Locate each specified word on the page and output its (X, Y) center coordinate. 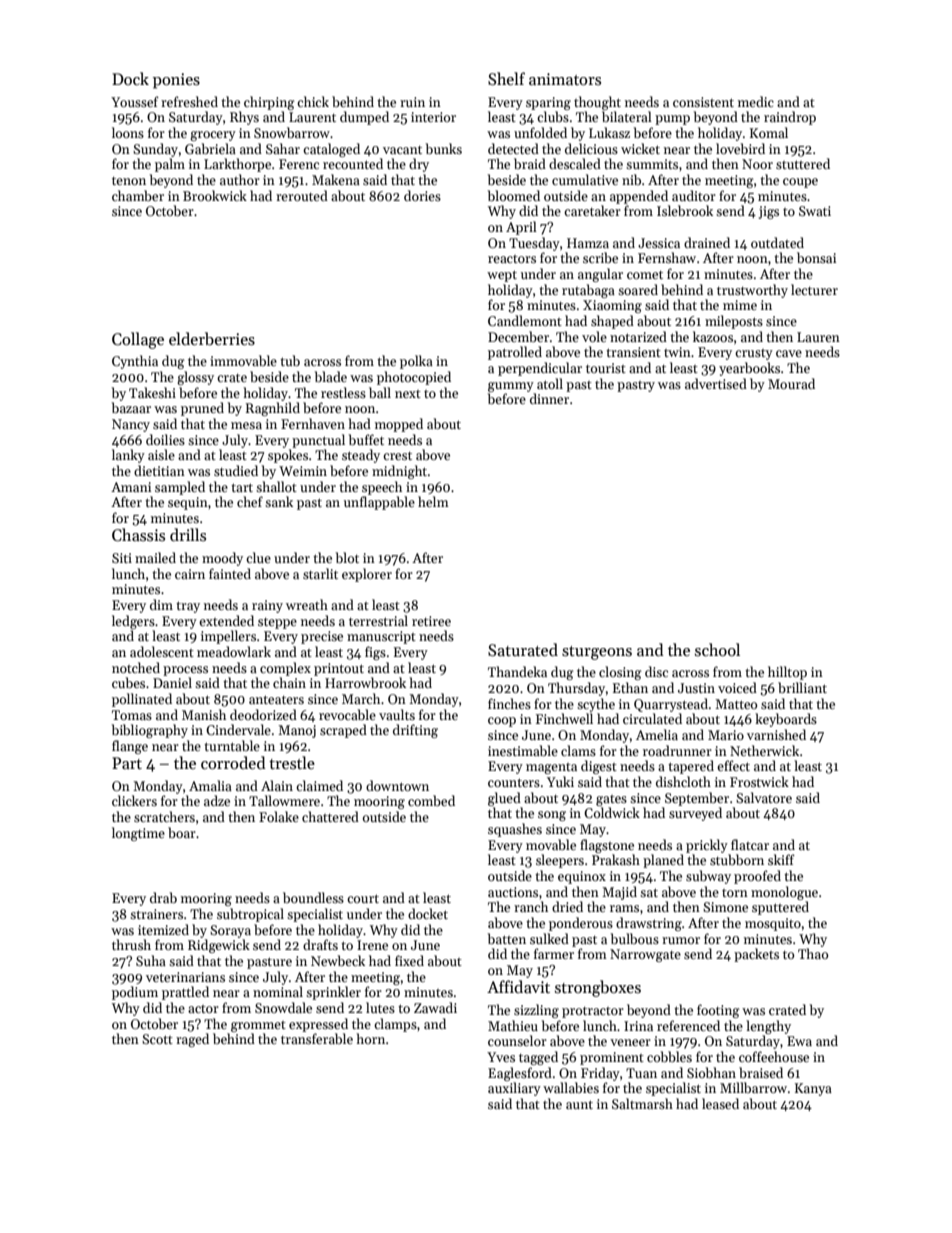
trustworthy (752, 291)
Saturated (523, 650)
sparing (548, 103)
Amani (131, 487)
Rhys (244, 118)
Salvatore (764, 797)
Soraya (230, 931)
